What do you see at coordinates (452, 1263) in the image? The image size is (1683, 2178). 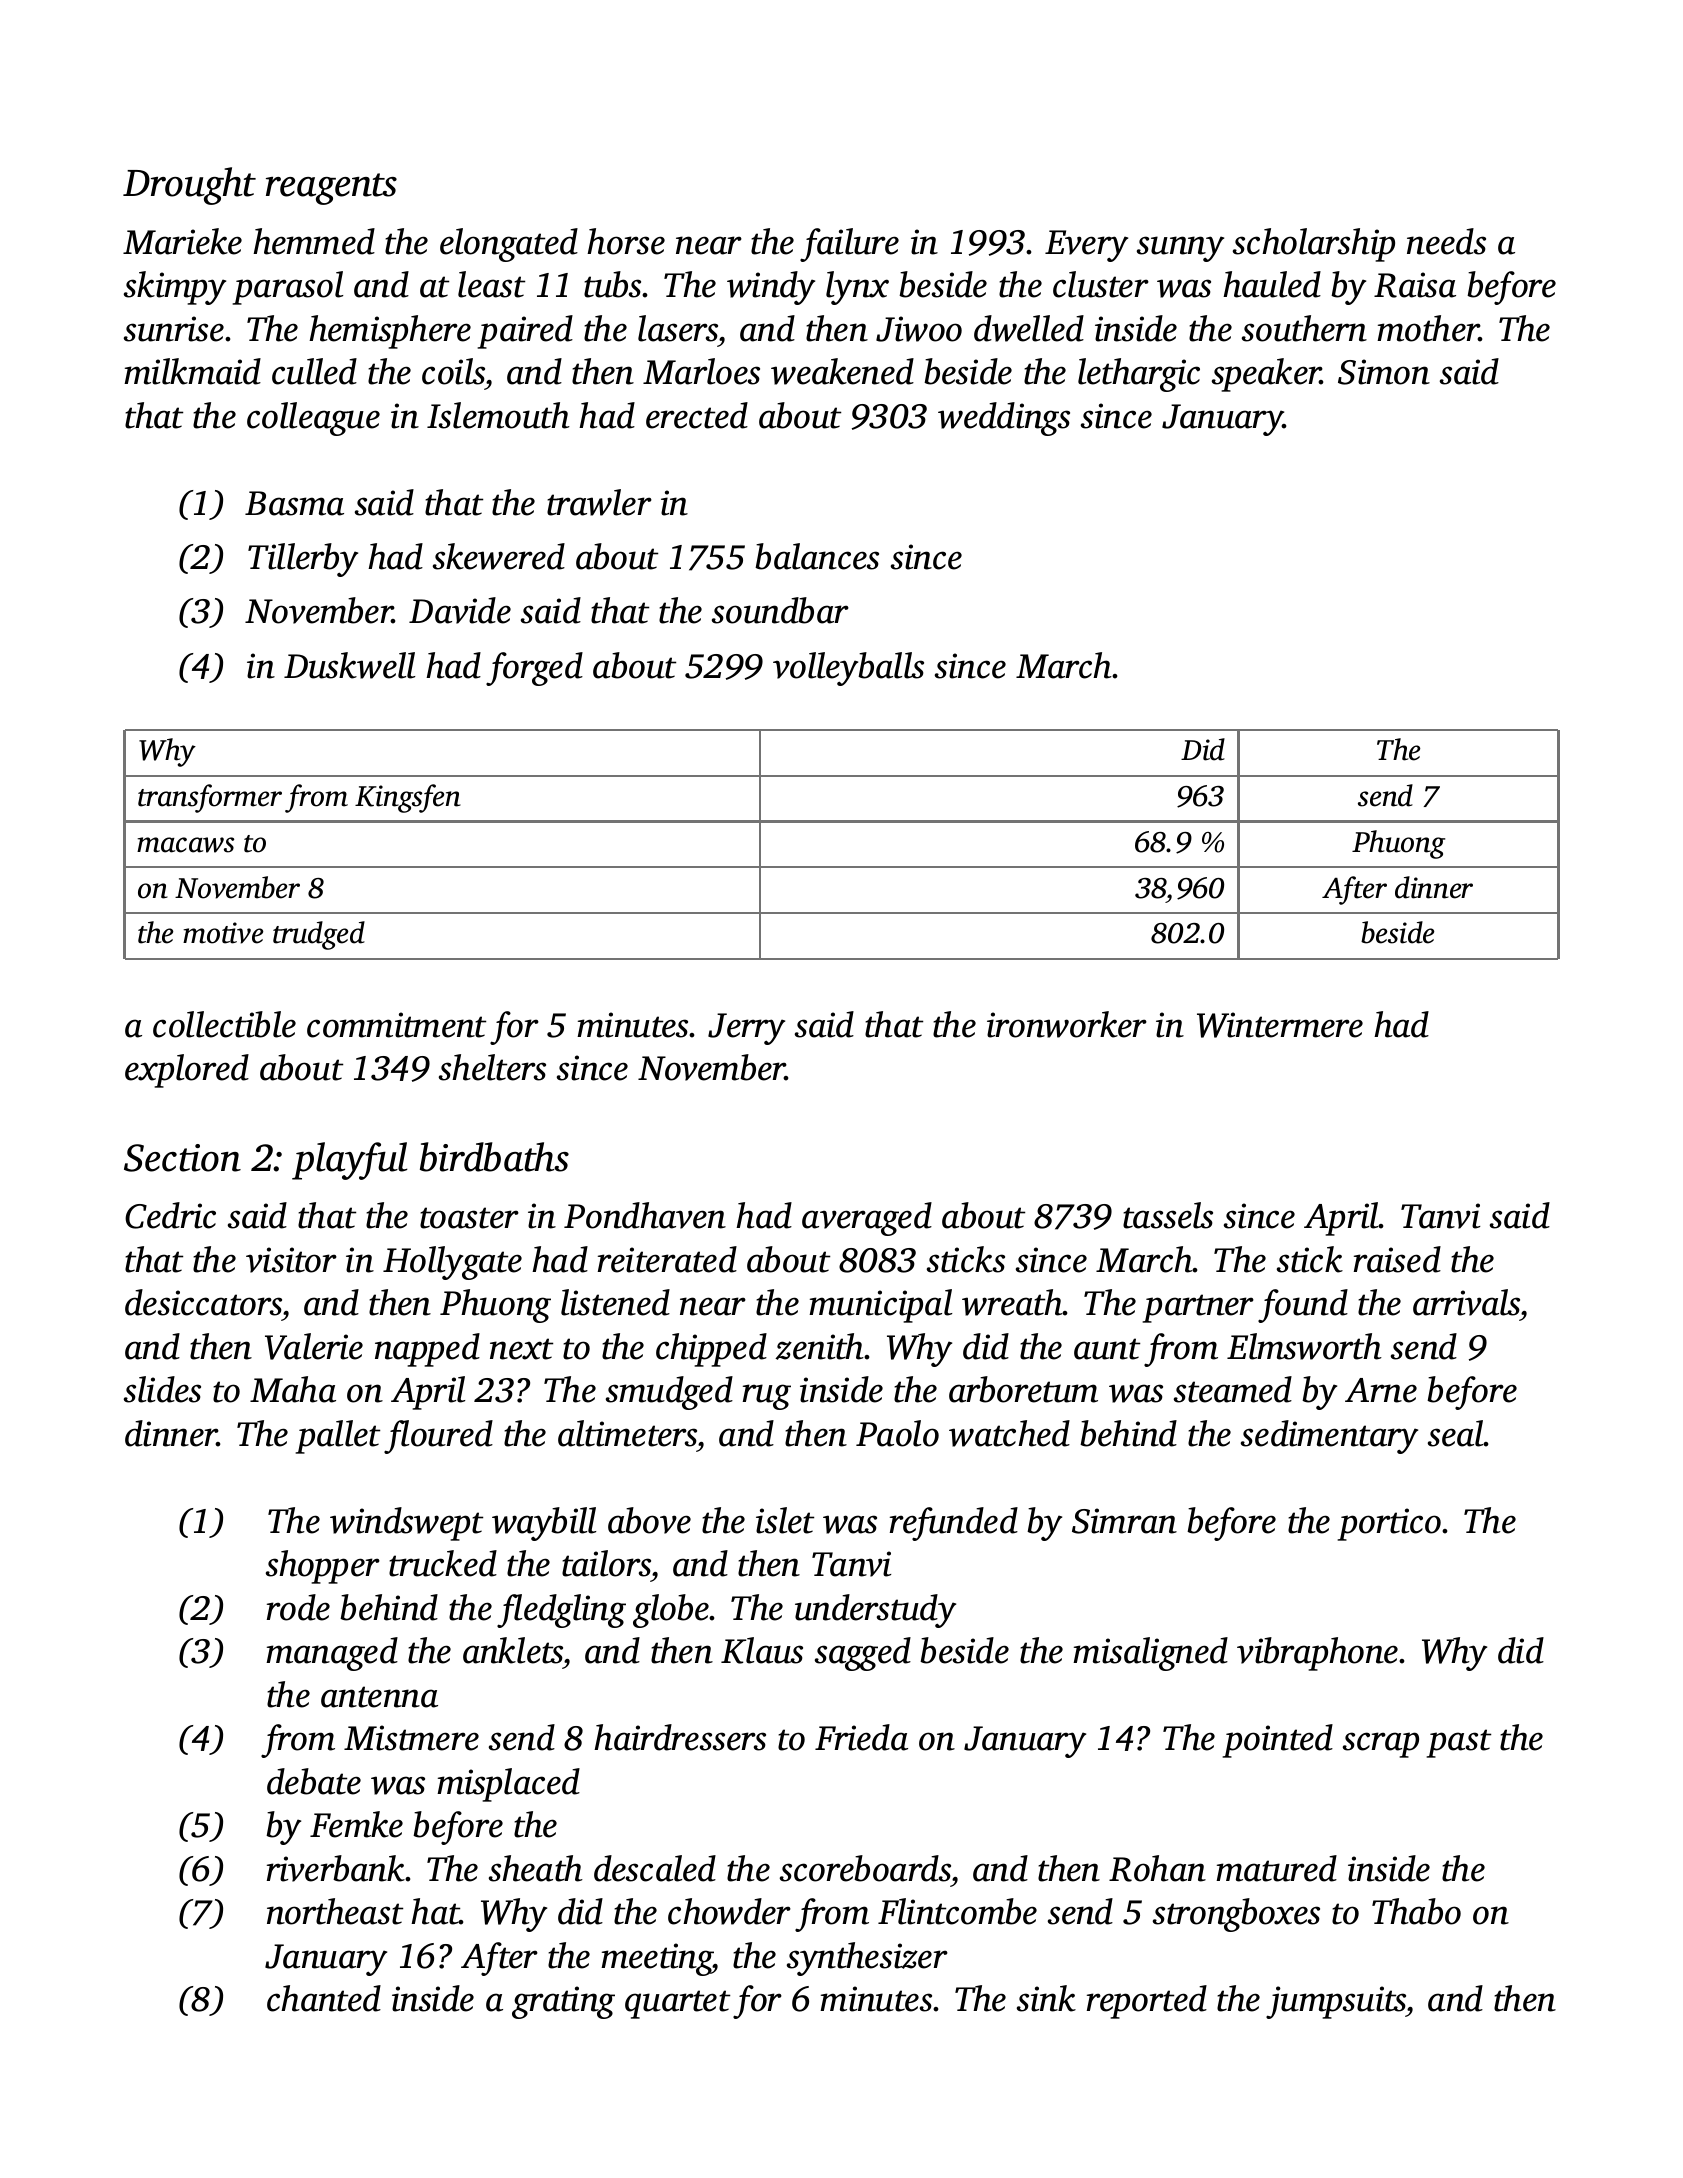 I see `Hollygate` at bounding box center [452, 1263].
